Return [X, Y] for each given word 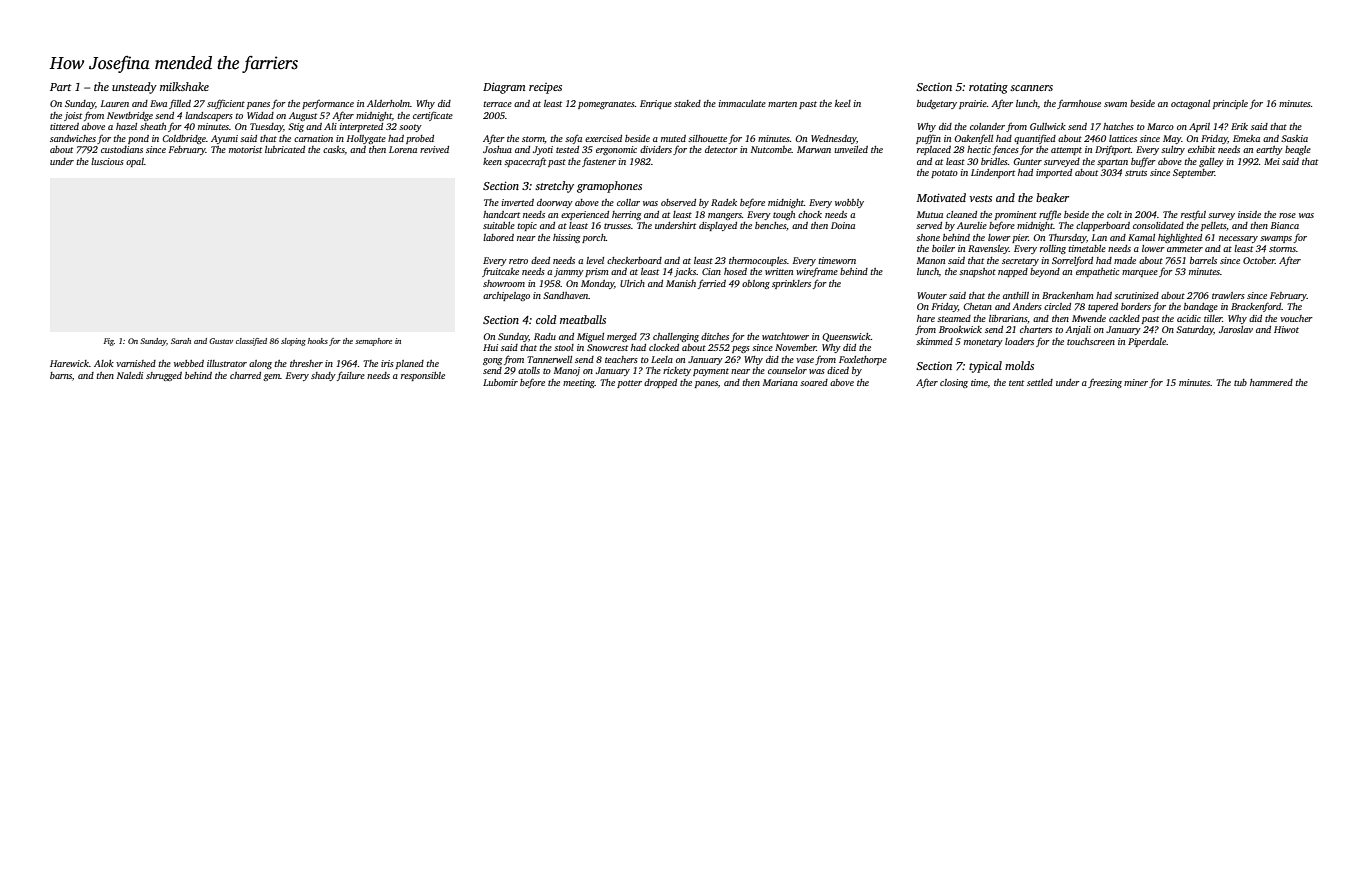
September [1194, 173]
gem [271, 377]
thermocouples [758, 261]
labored [498, 237]
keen [492, 161]
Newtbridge [130, 116]
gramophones [609, 187]
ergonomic [616, 150]
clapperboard [1103, 226]
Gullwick [1048, 126]
